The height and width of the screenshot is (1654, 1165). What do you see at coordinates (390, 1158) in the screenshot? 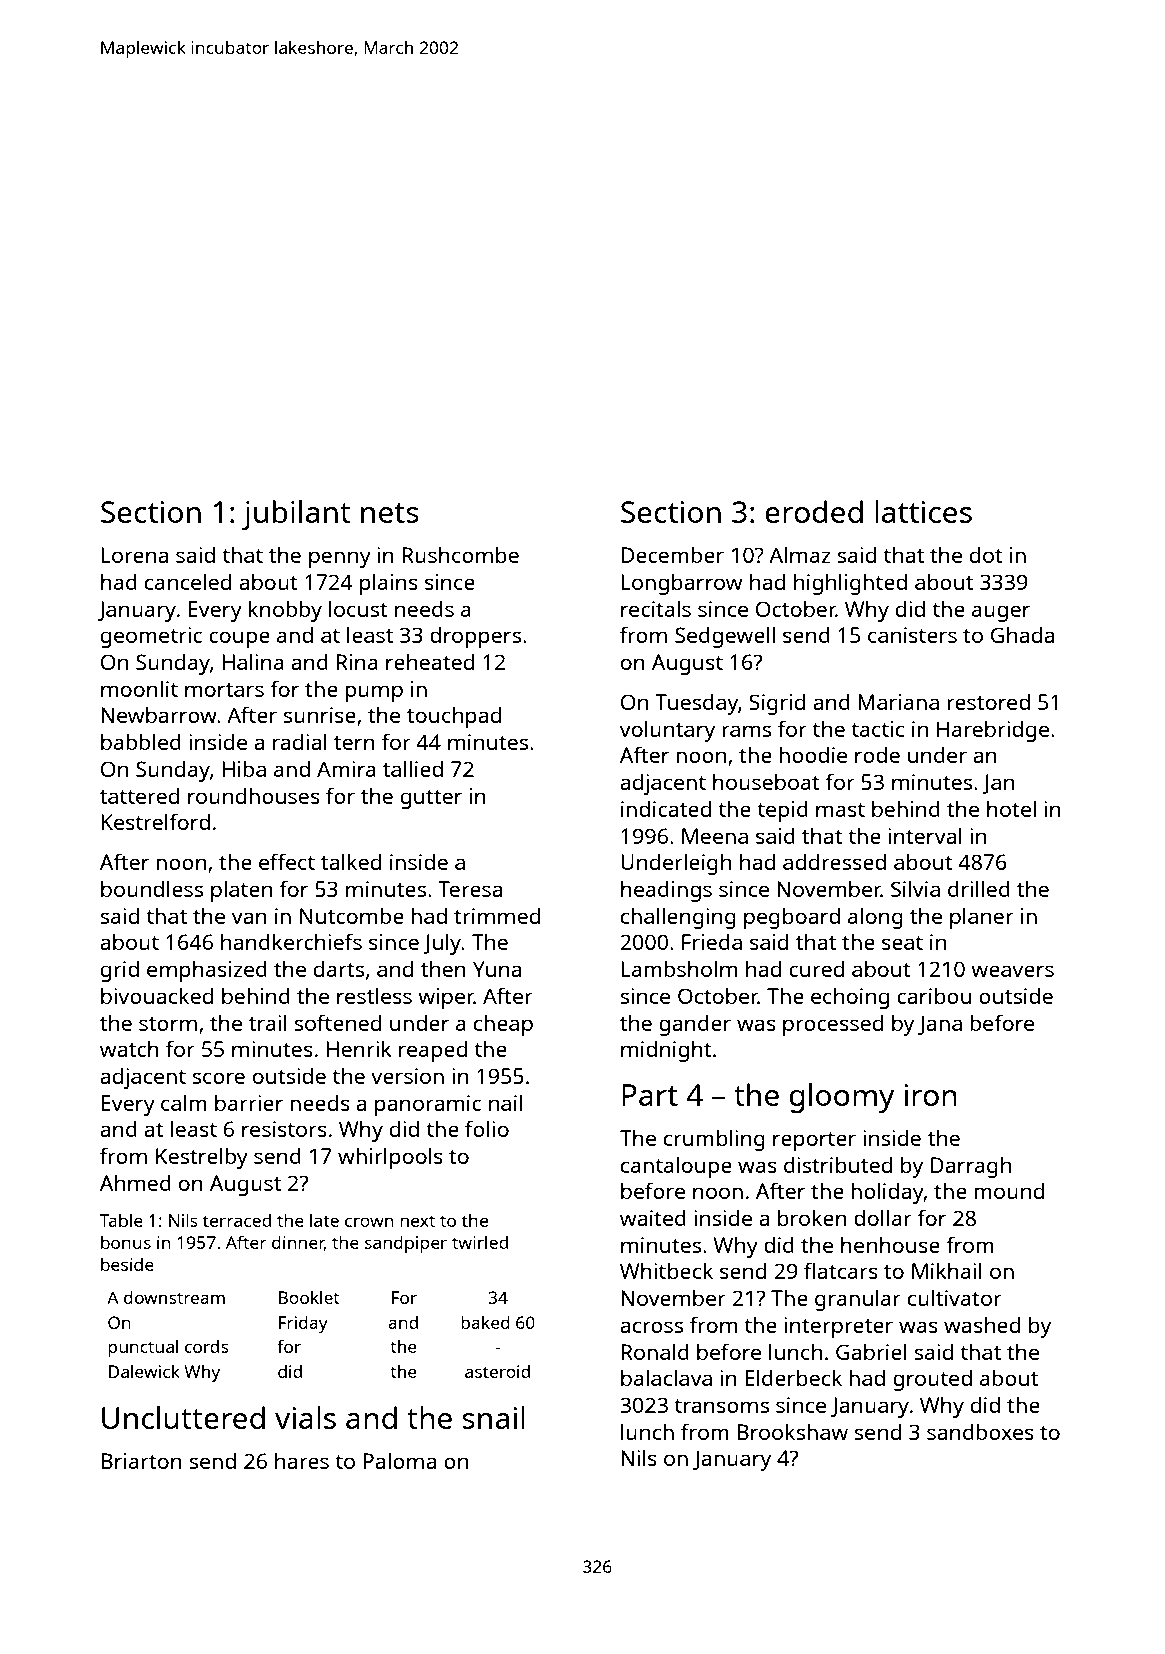
I see `whirlpools` at bounding box center [390, 1158].
